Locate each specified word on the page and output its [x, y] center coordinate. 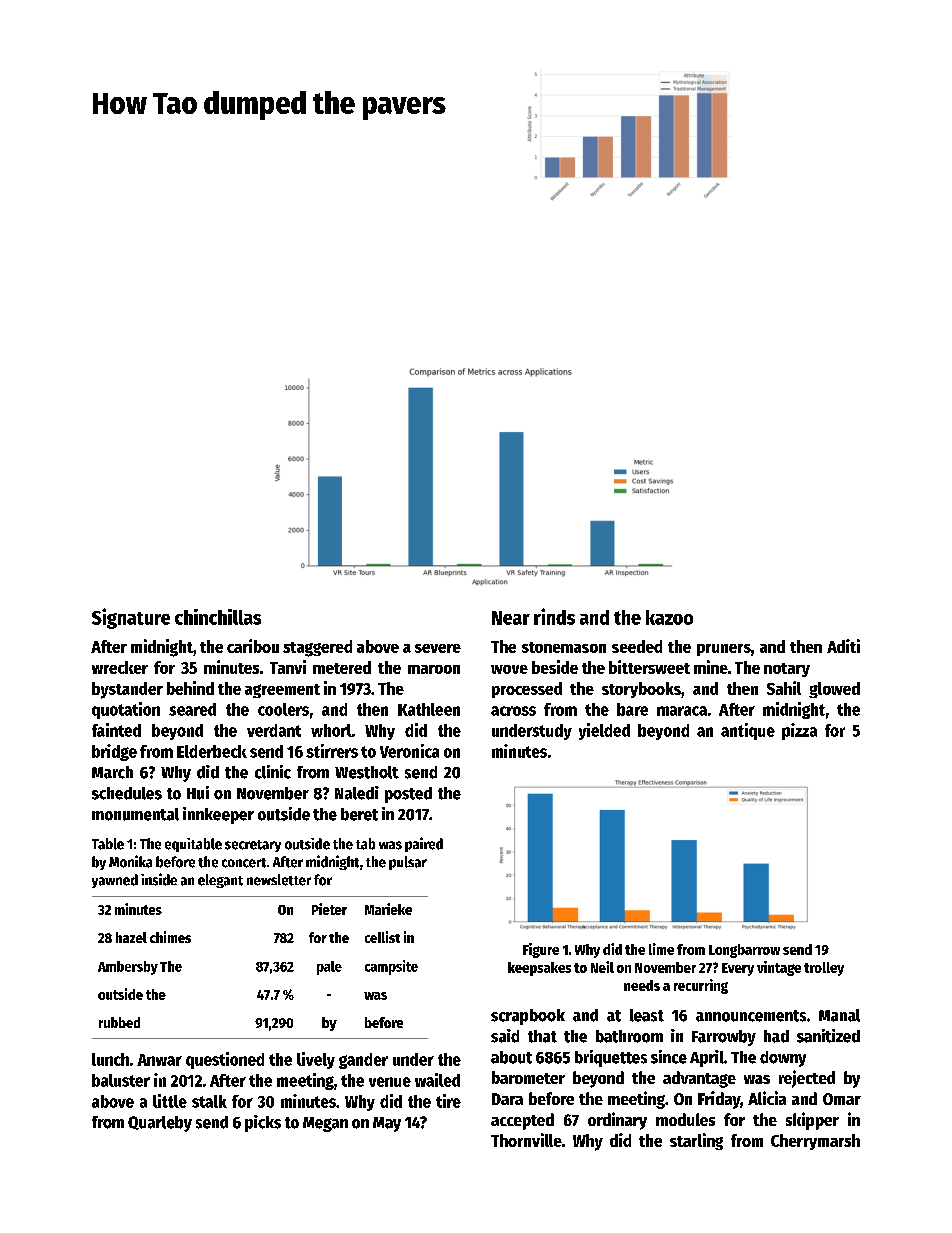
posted [408, 795]
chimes [170, 937]
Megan [325, 1124]
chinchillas [218, 617]
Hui [198, 793]
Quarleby [160, 1124]
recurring [701, 986]
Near [511, 618]
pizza [799, 731]
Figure [541, 950]
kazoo [669, 617]
